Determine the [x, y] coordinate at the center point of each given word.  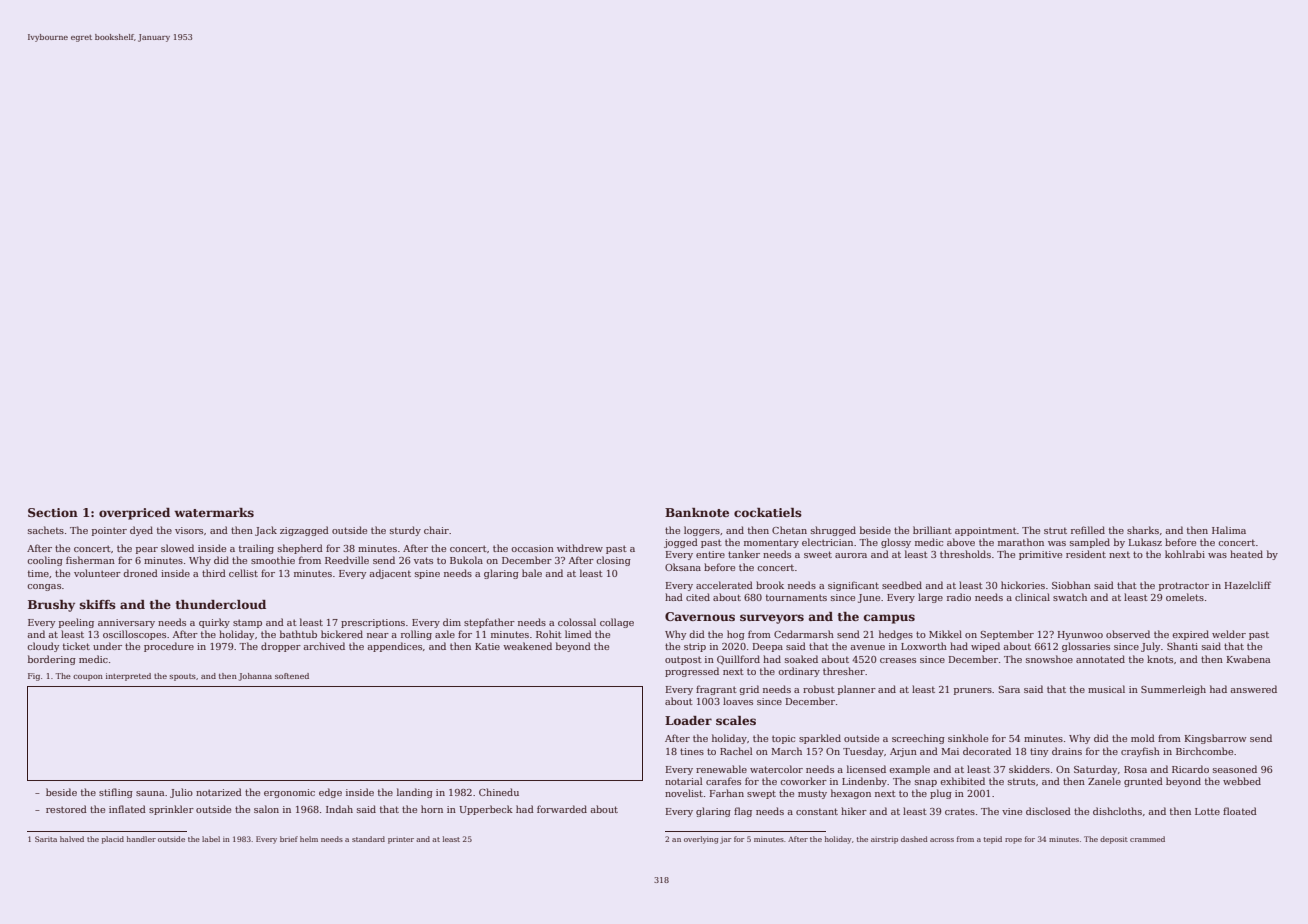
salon [266, 809]
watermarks [214, 512]
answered [1253, 689]
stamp [247, 623]
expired [1190, 635]
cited [698, 597]
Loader [688, 720]
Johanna [255, 677]
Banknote [697, 512]
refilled [1088, 530]
